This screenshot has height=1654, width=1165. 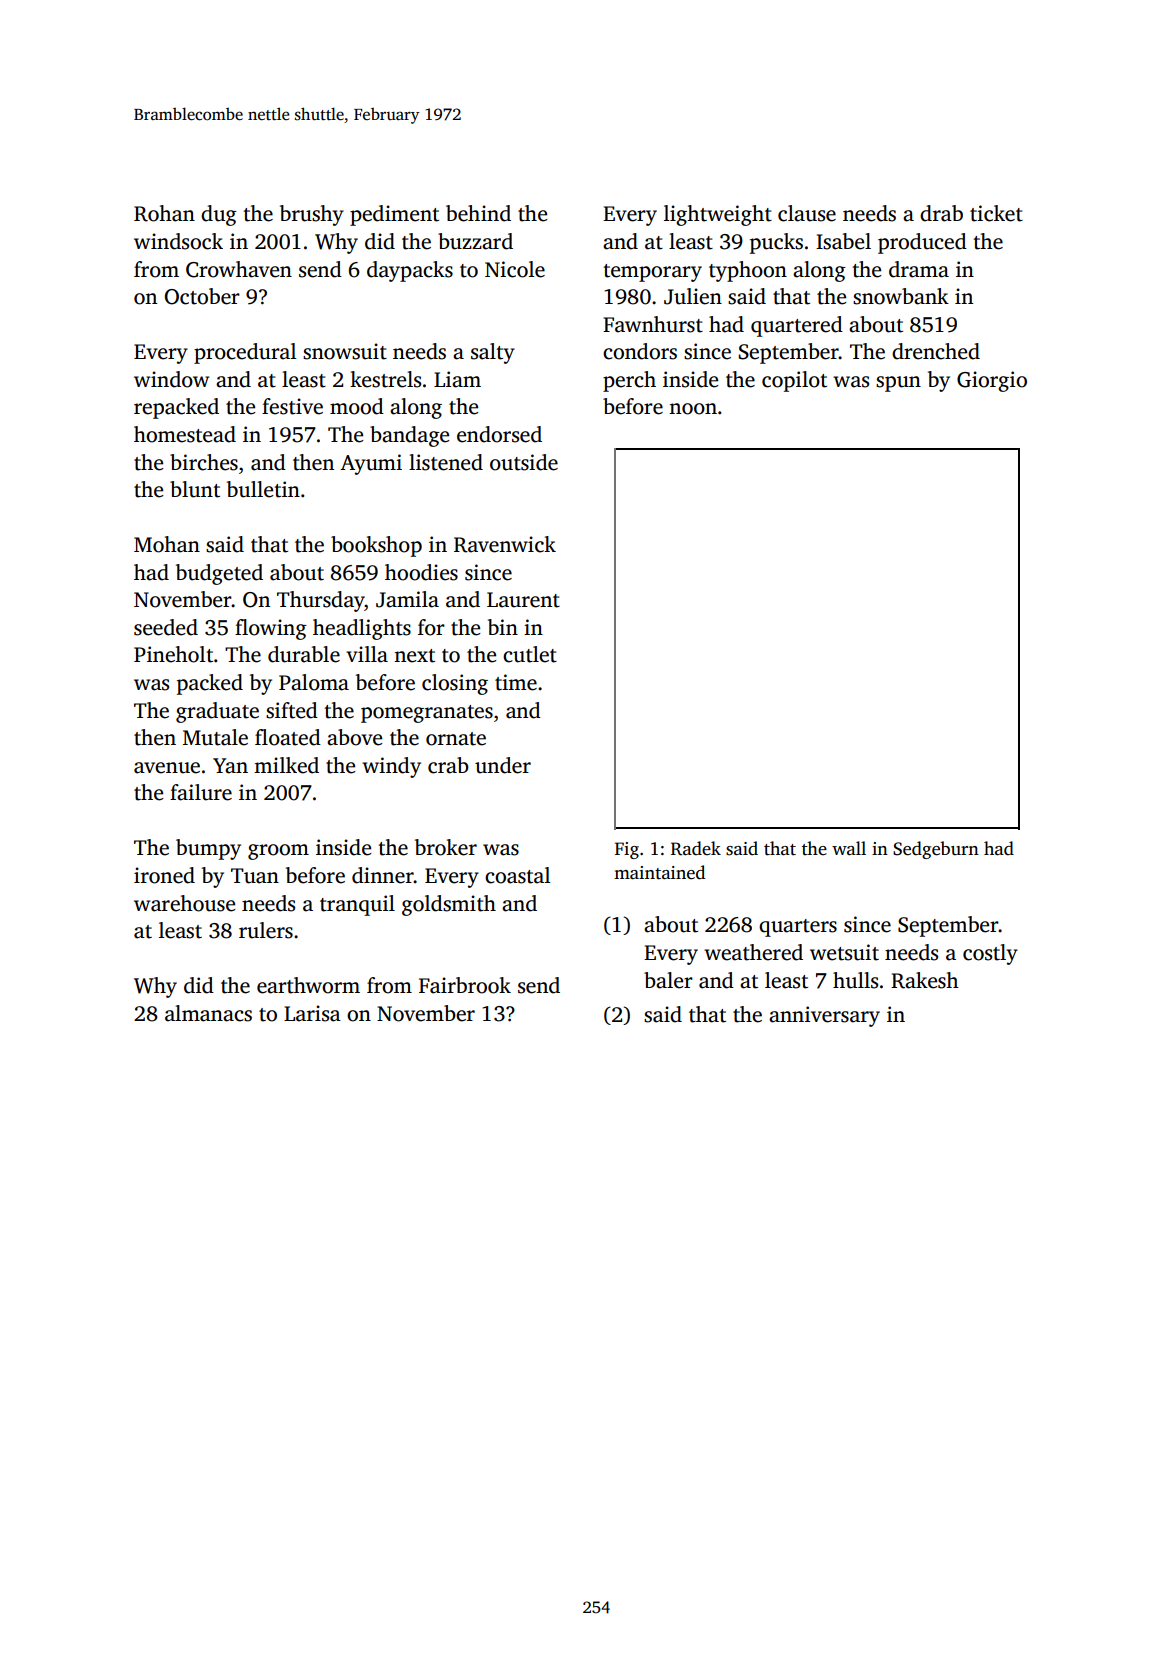 I want to click on avenue, so click(x=167, y=768).
